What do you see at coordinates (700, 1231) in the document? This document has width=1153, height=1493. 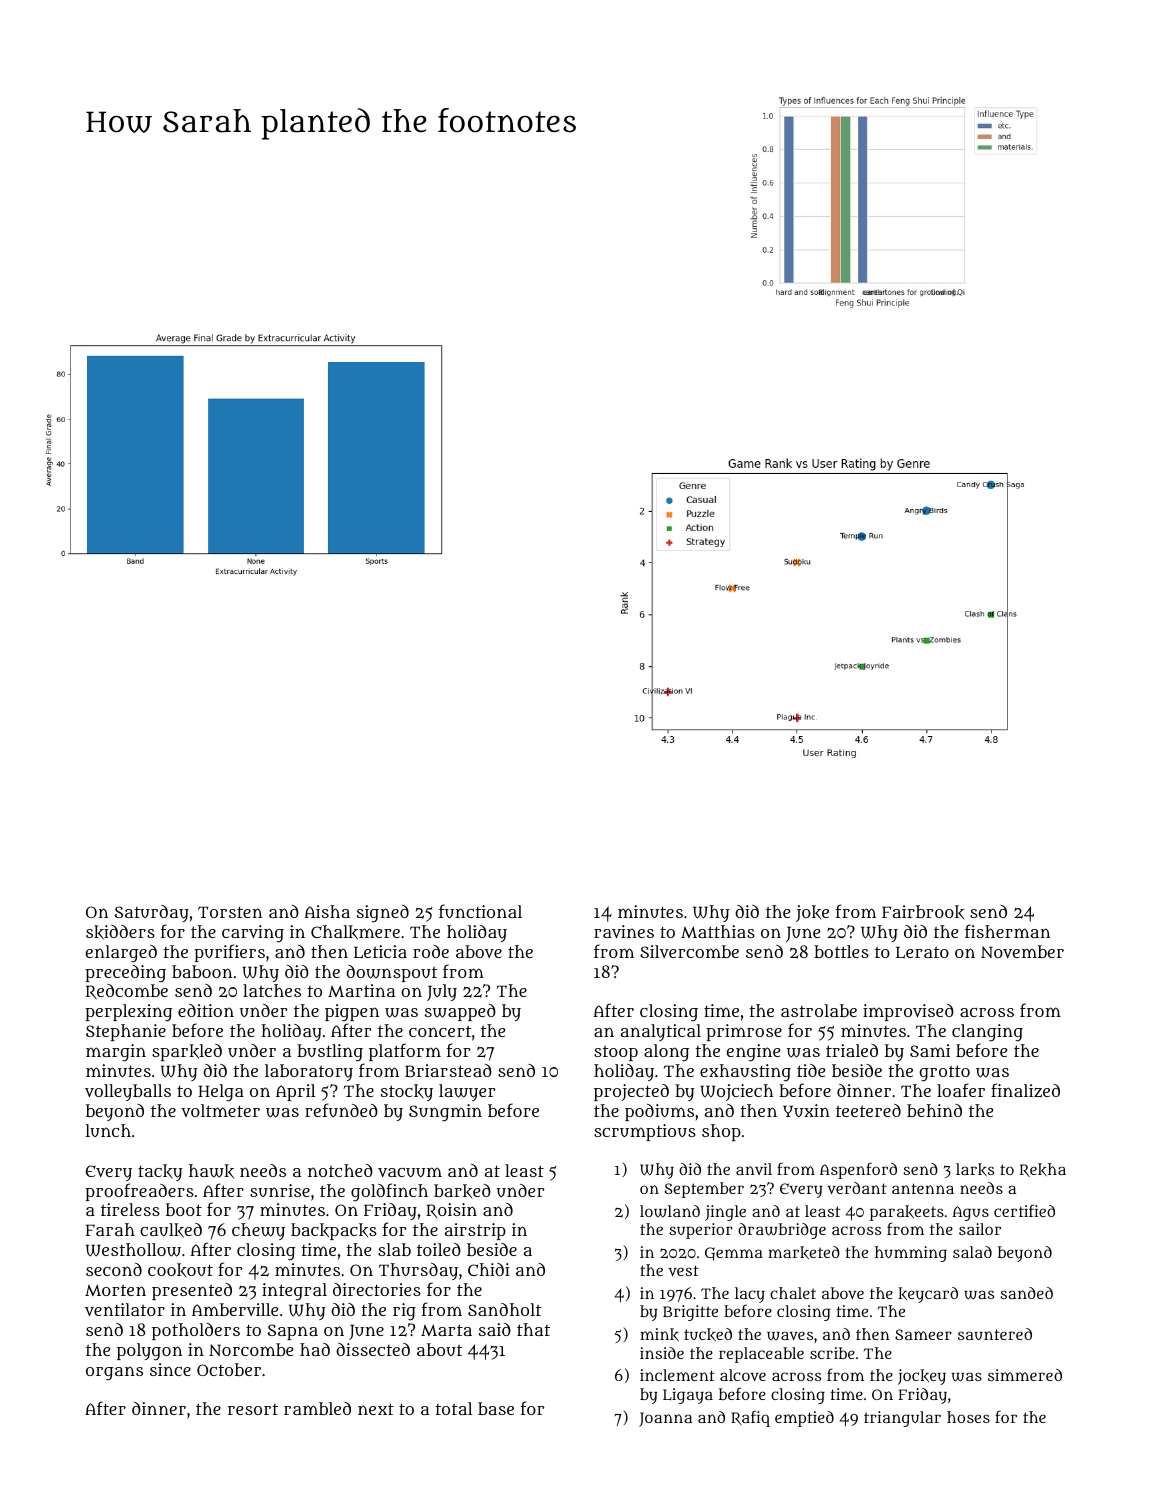 I see `superior` at bounding box center [700, 1231].
